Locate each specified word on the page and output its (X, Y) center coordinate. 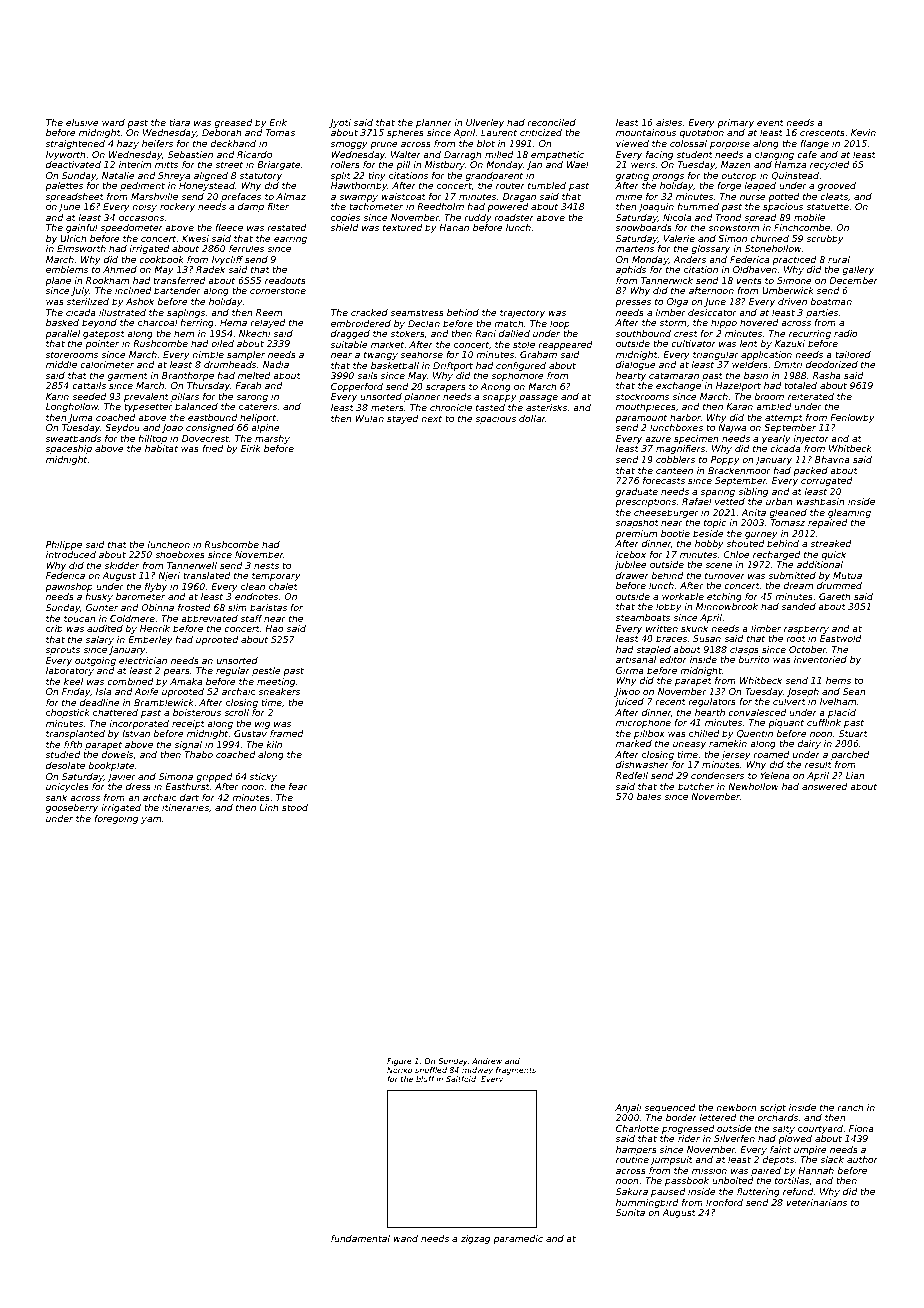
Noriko (399, 1070)
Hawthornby (359, 186)
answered (825, 786)
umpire (810, 1150)
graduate (637, 492)
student (695, 154)
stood (295, 807)
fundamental (360, 1238)
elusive (82, 122)
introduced (71, 554)
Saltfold (461, 1079)
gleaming (849, 513)
